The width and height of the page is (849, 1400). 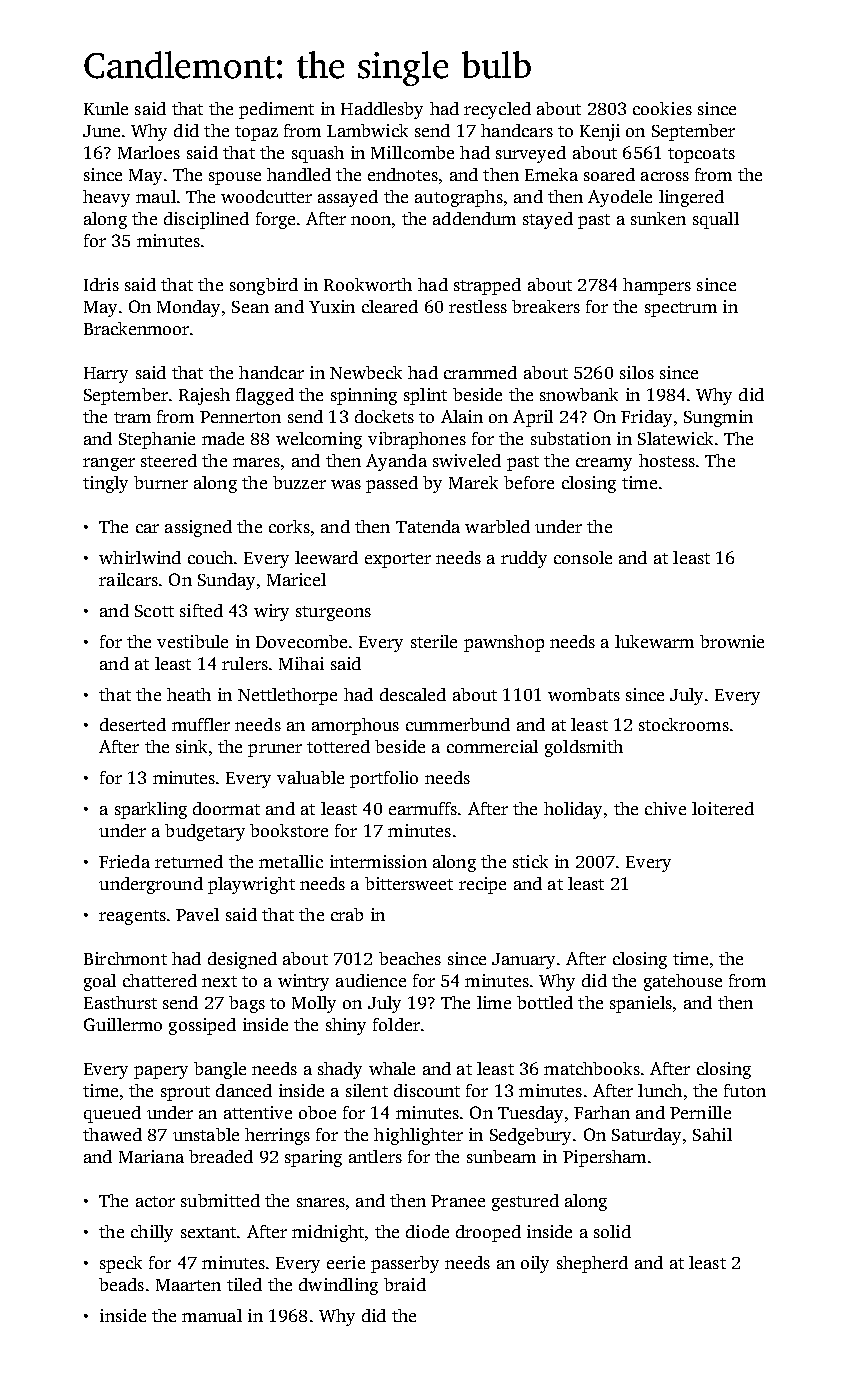 What do you see at coordinates (482, 885) in the page?
I see `recipe` at bounding box center [482, 885].
